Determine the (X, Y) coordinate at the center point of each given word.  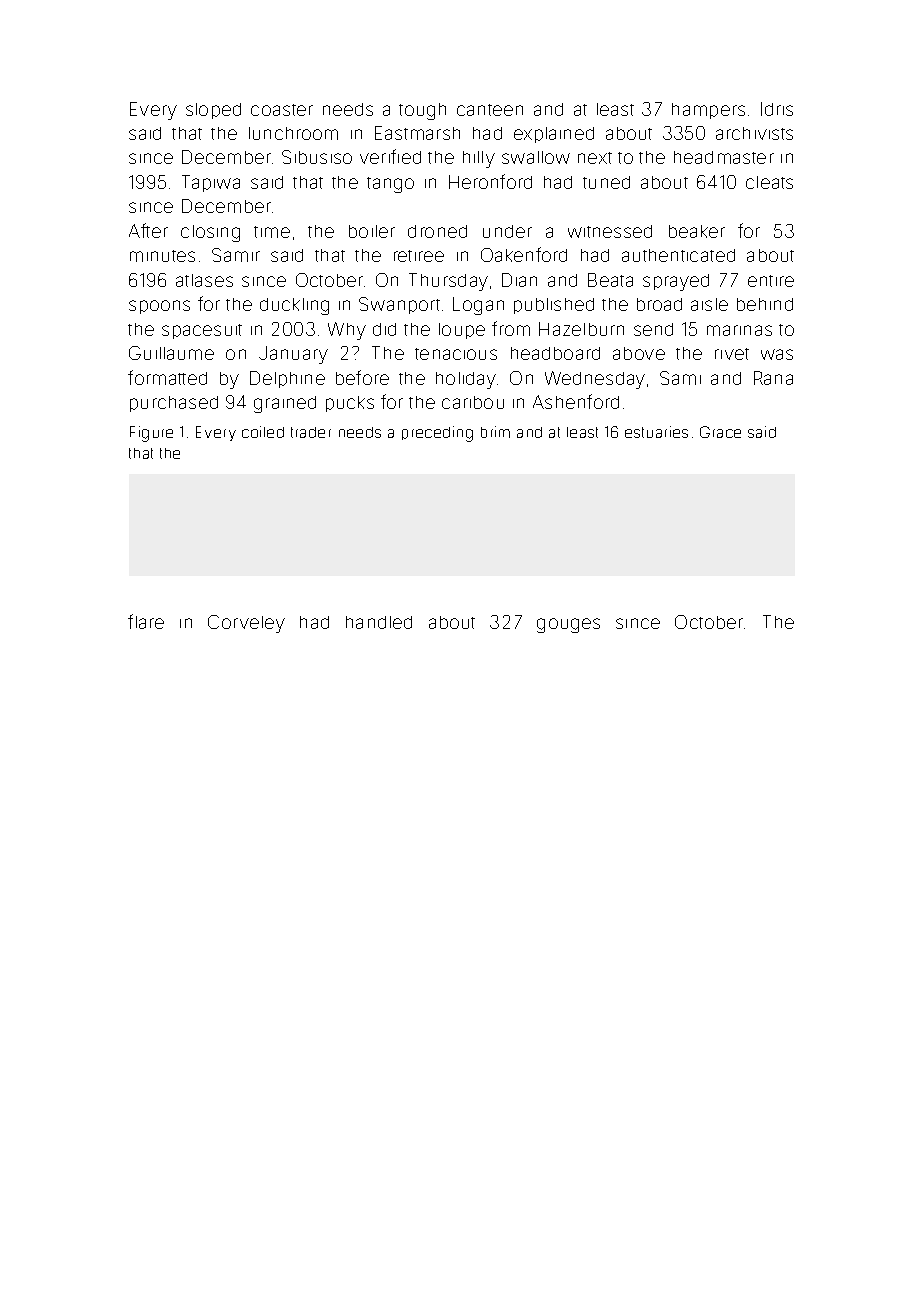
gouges (568, 625)
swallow (536, 157)
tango (390, 185)
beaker (697, 231)
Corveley (246, 624)
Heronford (490, 181)
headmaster (724, 157)
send (653, 329)
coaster (282, 110)
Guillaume (171, 353)
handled (379, 622)
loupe (462, 331)
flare (146, 621)
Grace (720, 432)
